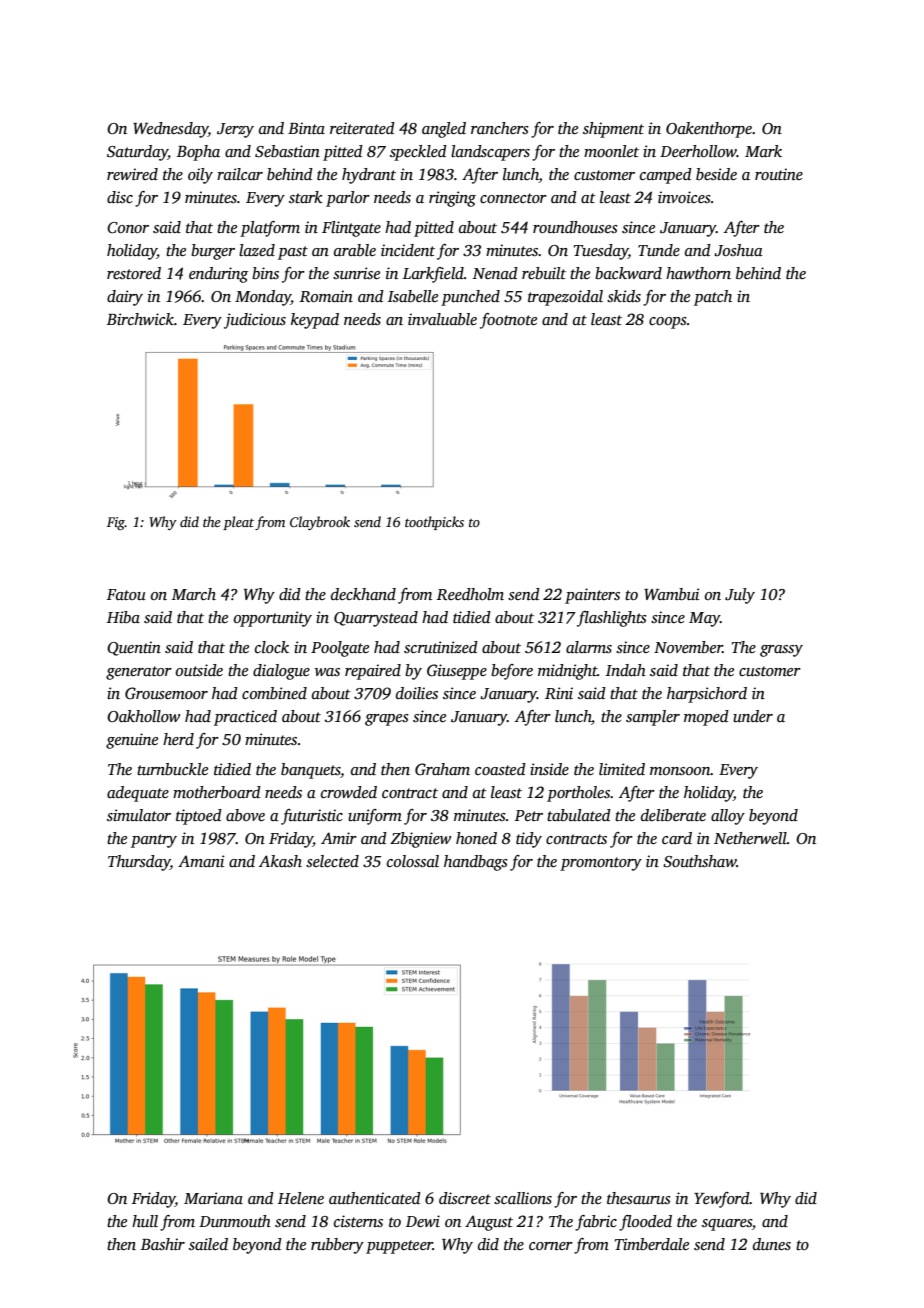 The height and width of the screenshot is (1308, 924). I want to click on Conor, so click(128, 228).
